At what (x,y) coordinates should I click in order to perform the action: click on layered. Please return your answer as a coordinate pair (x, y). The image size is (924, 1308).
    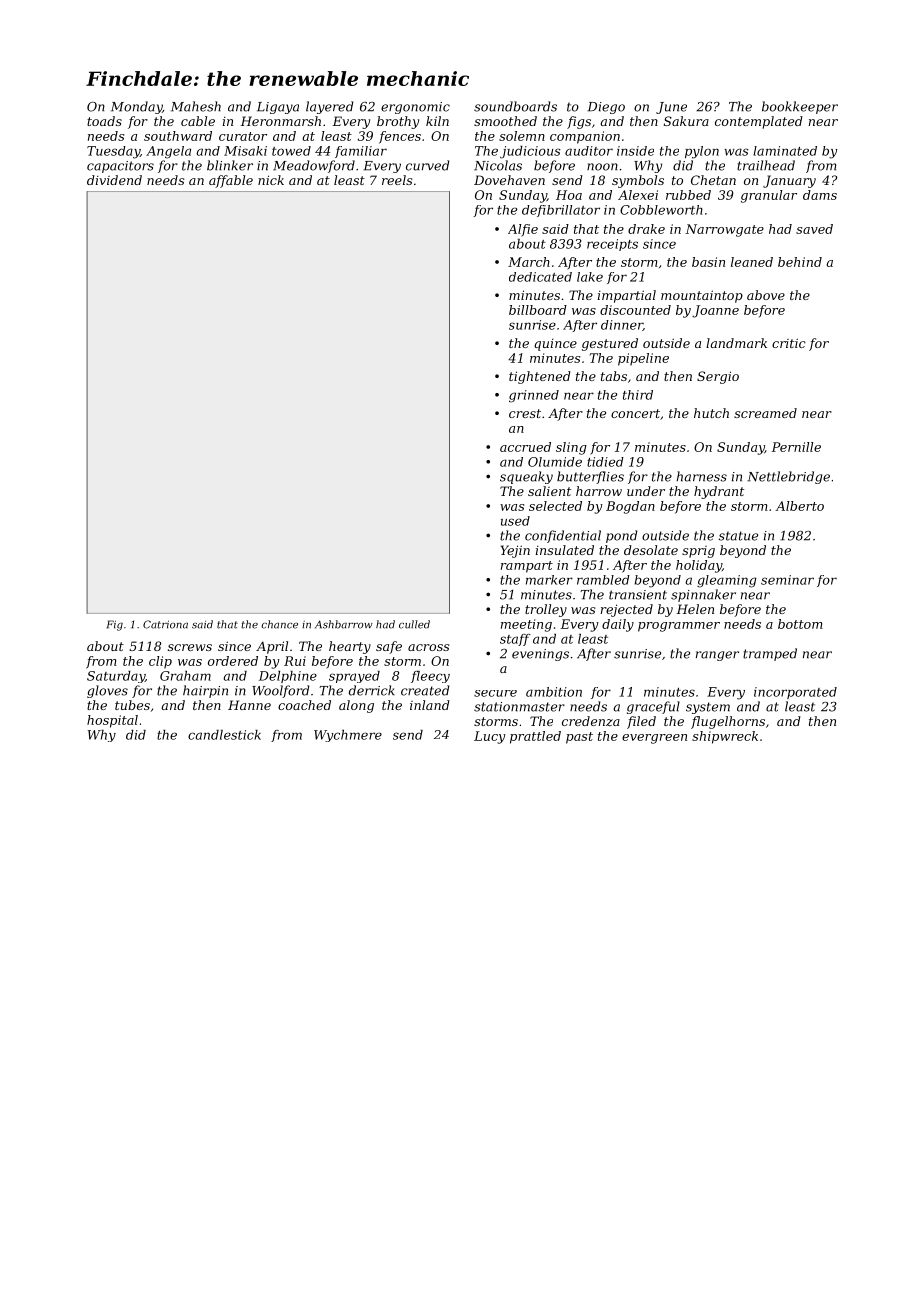
    Looking at the image, I should click on (329, 107).
